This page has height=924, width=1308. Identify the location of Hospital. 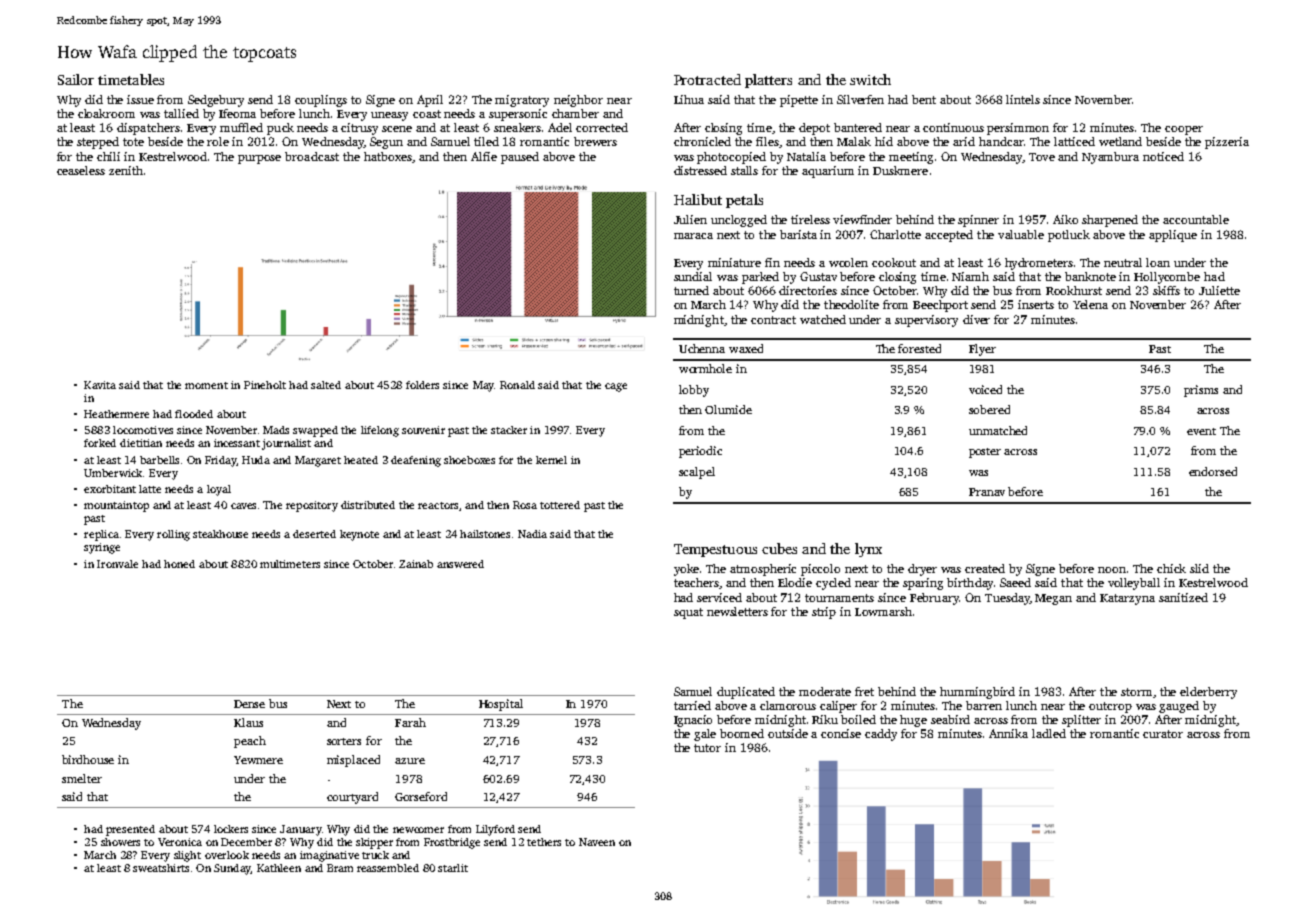
(501, 705).
